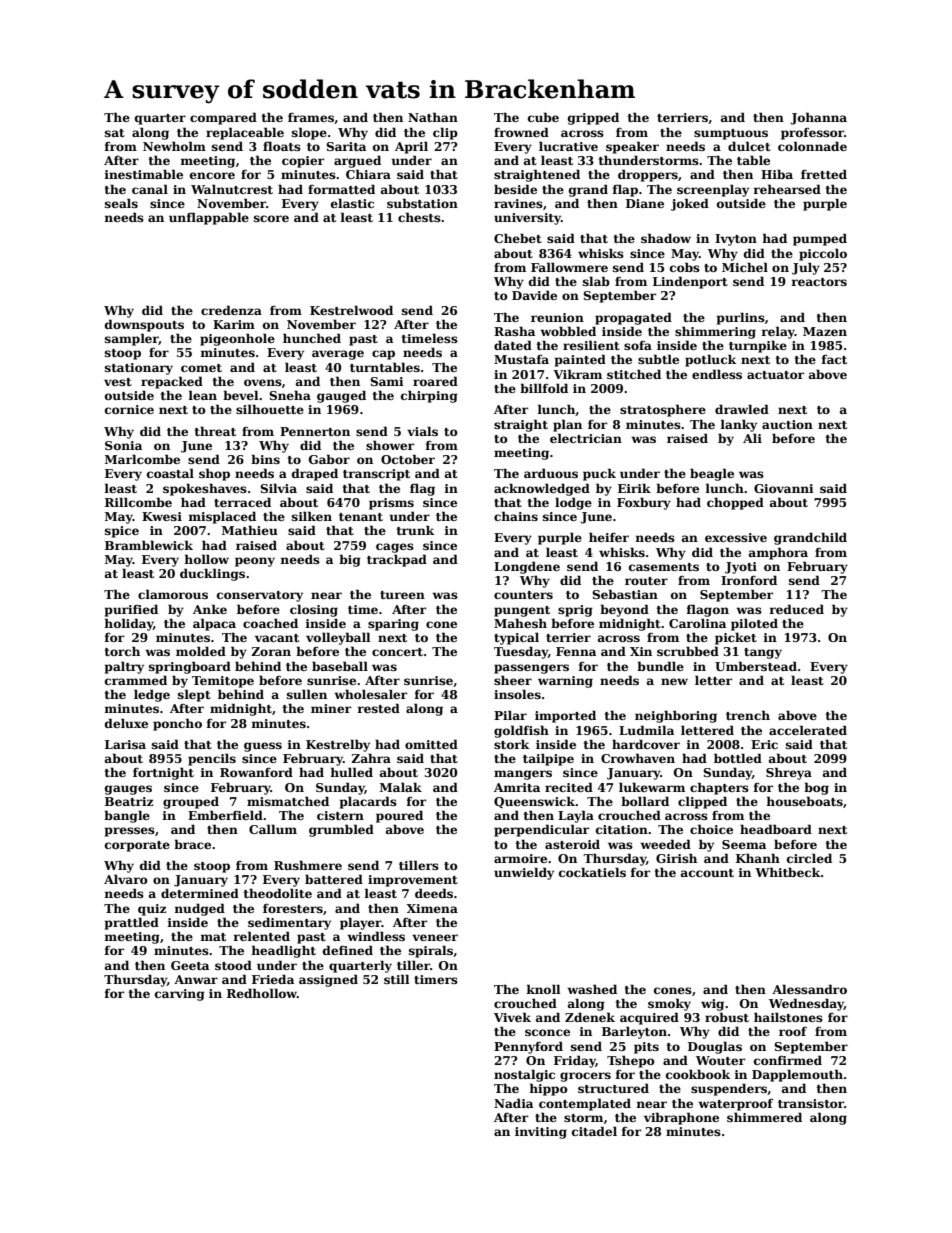 The height and width of the screenshot is (1233, 952). What do you see at coordinates (173, 594) in the screenshot?
I see `clamorous` at bounding box center [173, 594].
